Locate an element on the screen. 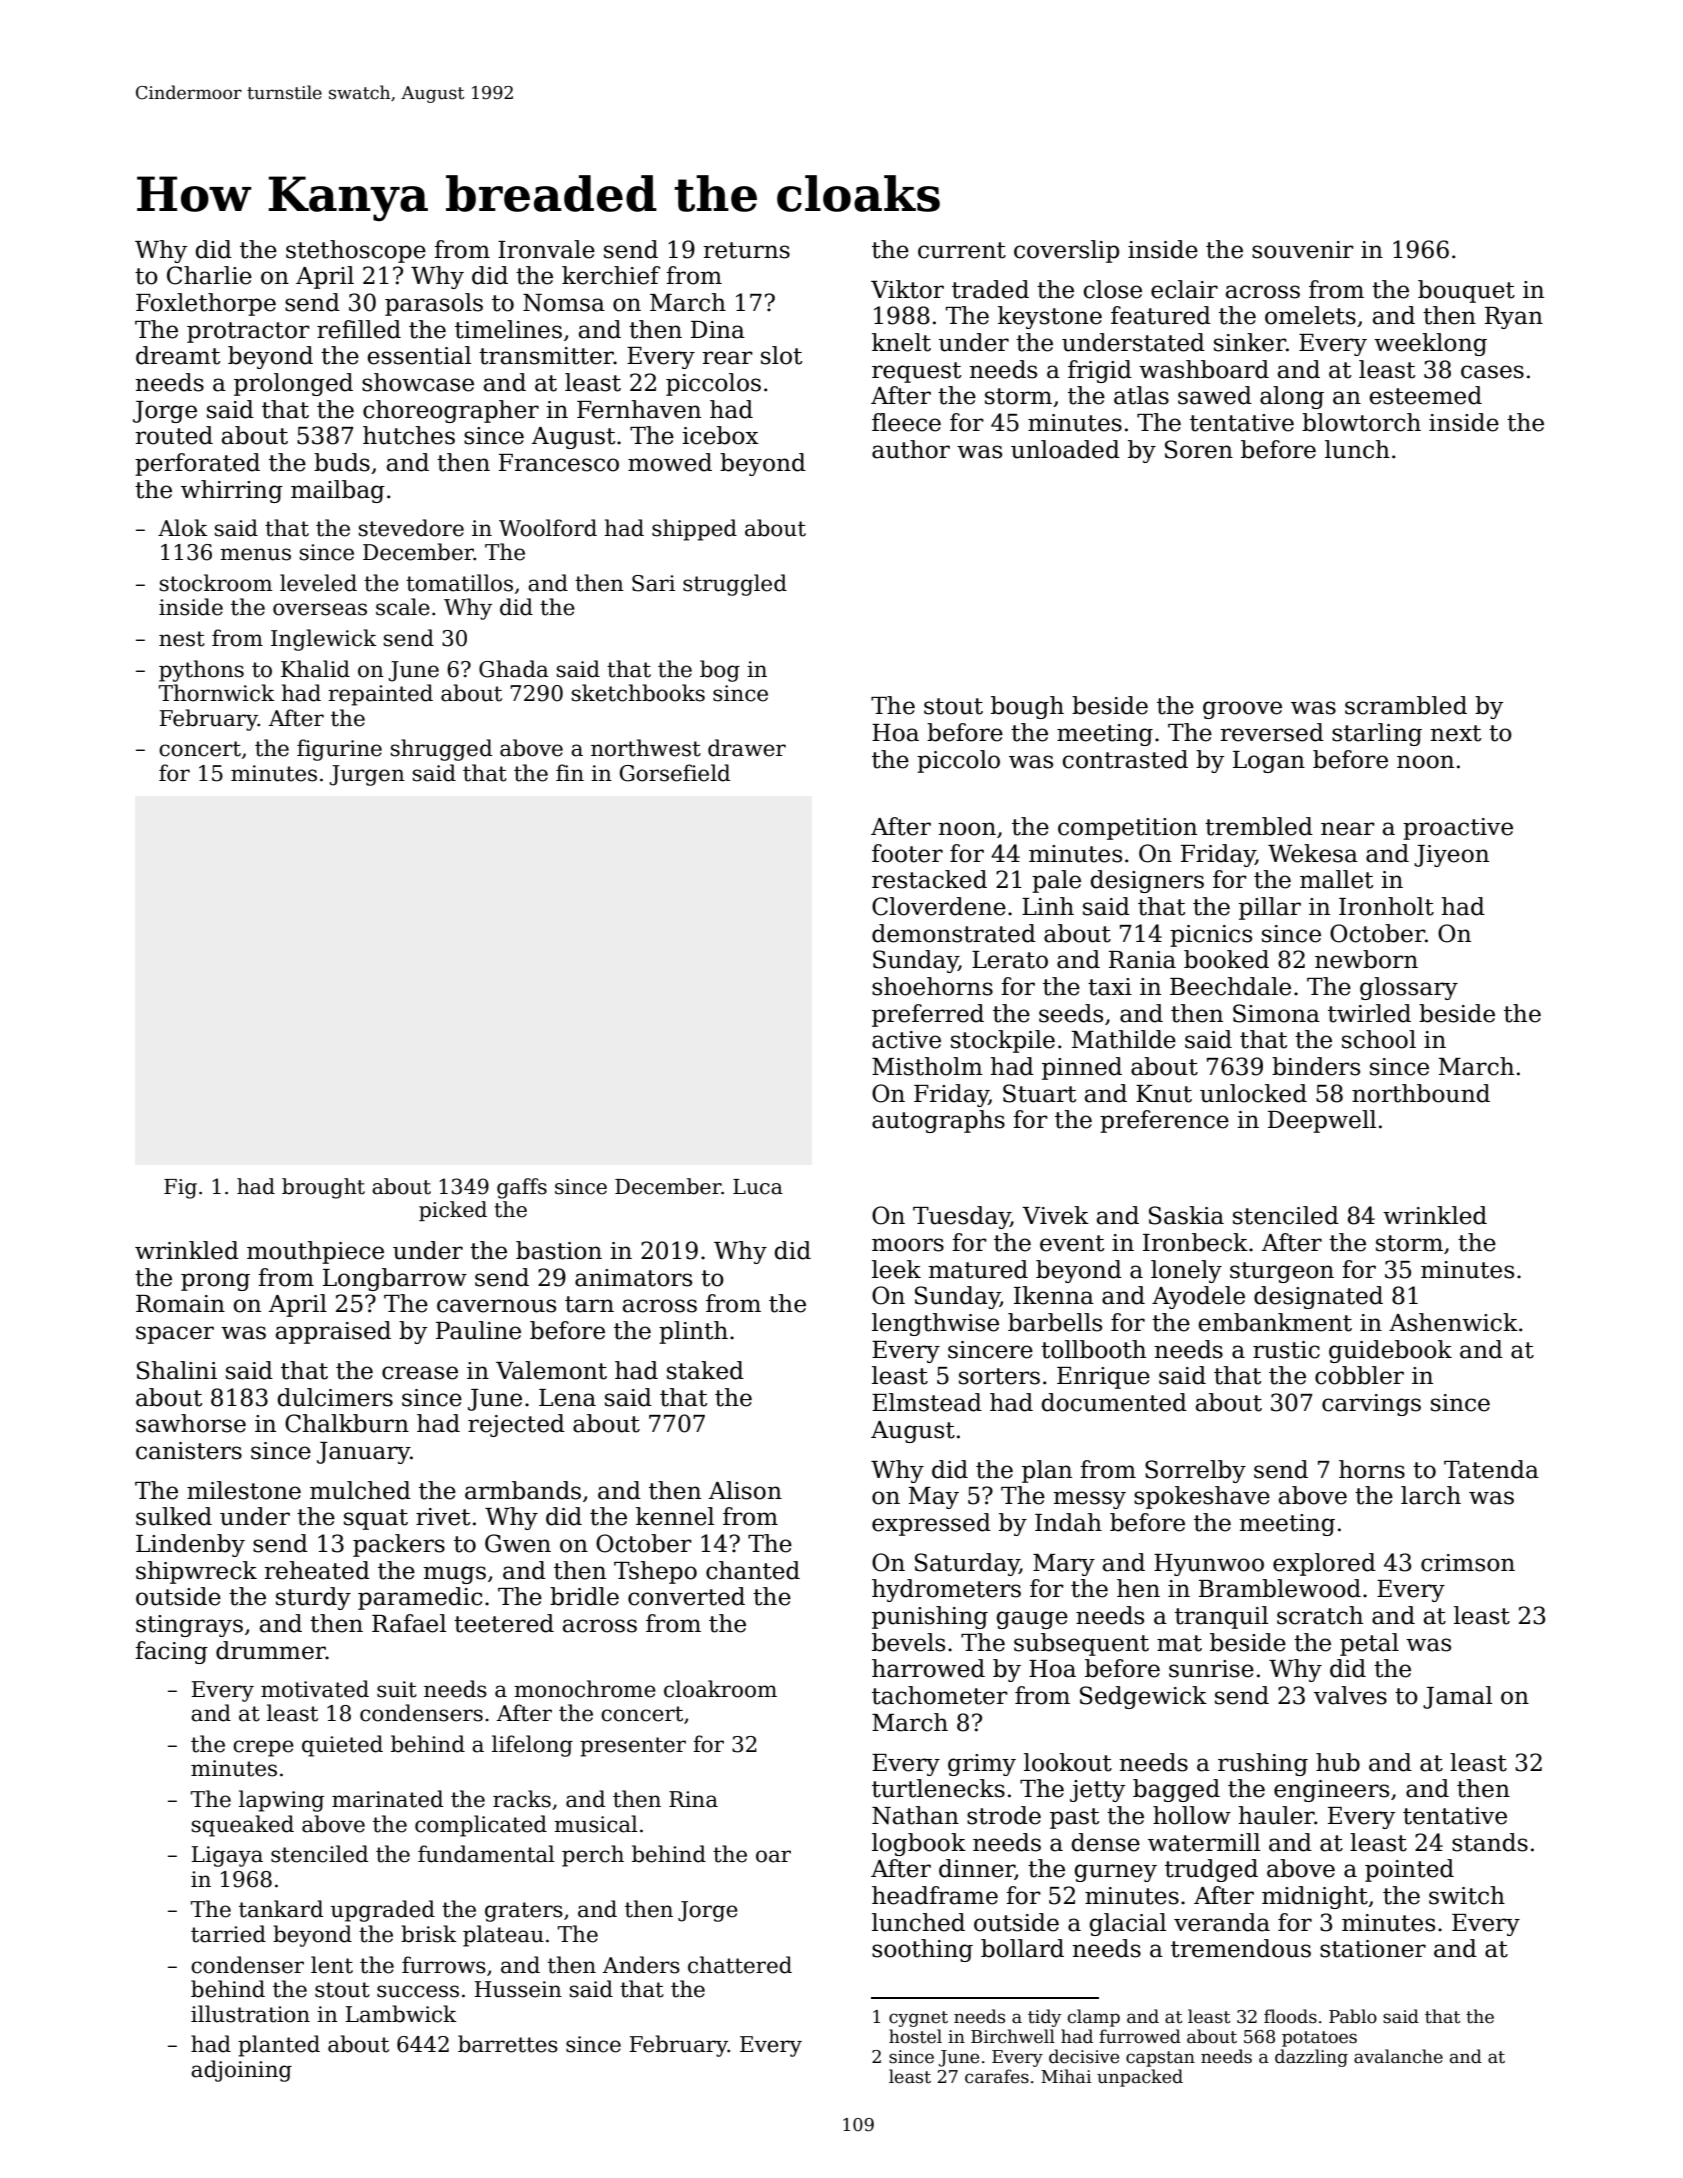 This screenshot has width=1683, height=2178. transmitter is located at coordinates (546, 356).
